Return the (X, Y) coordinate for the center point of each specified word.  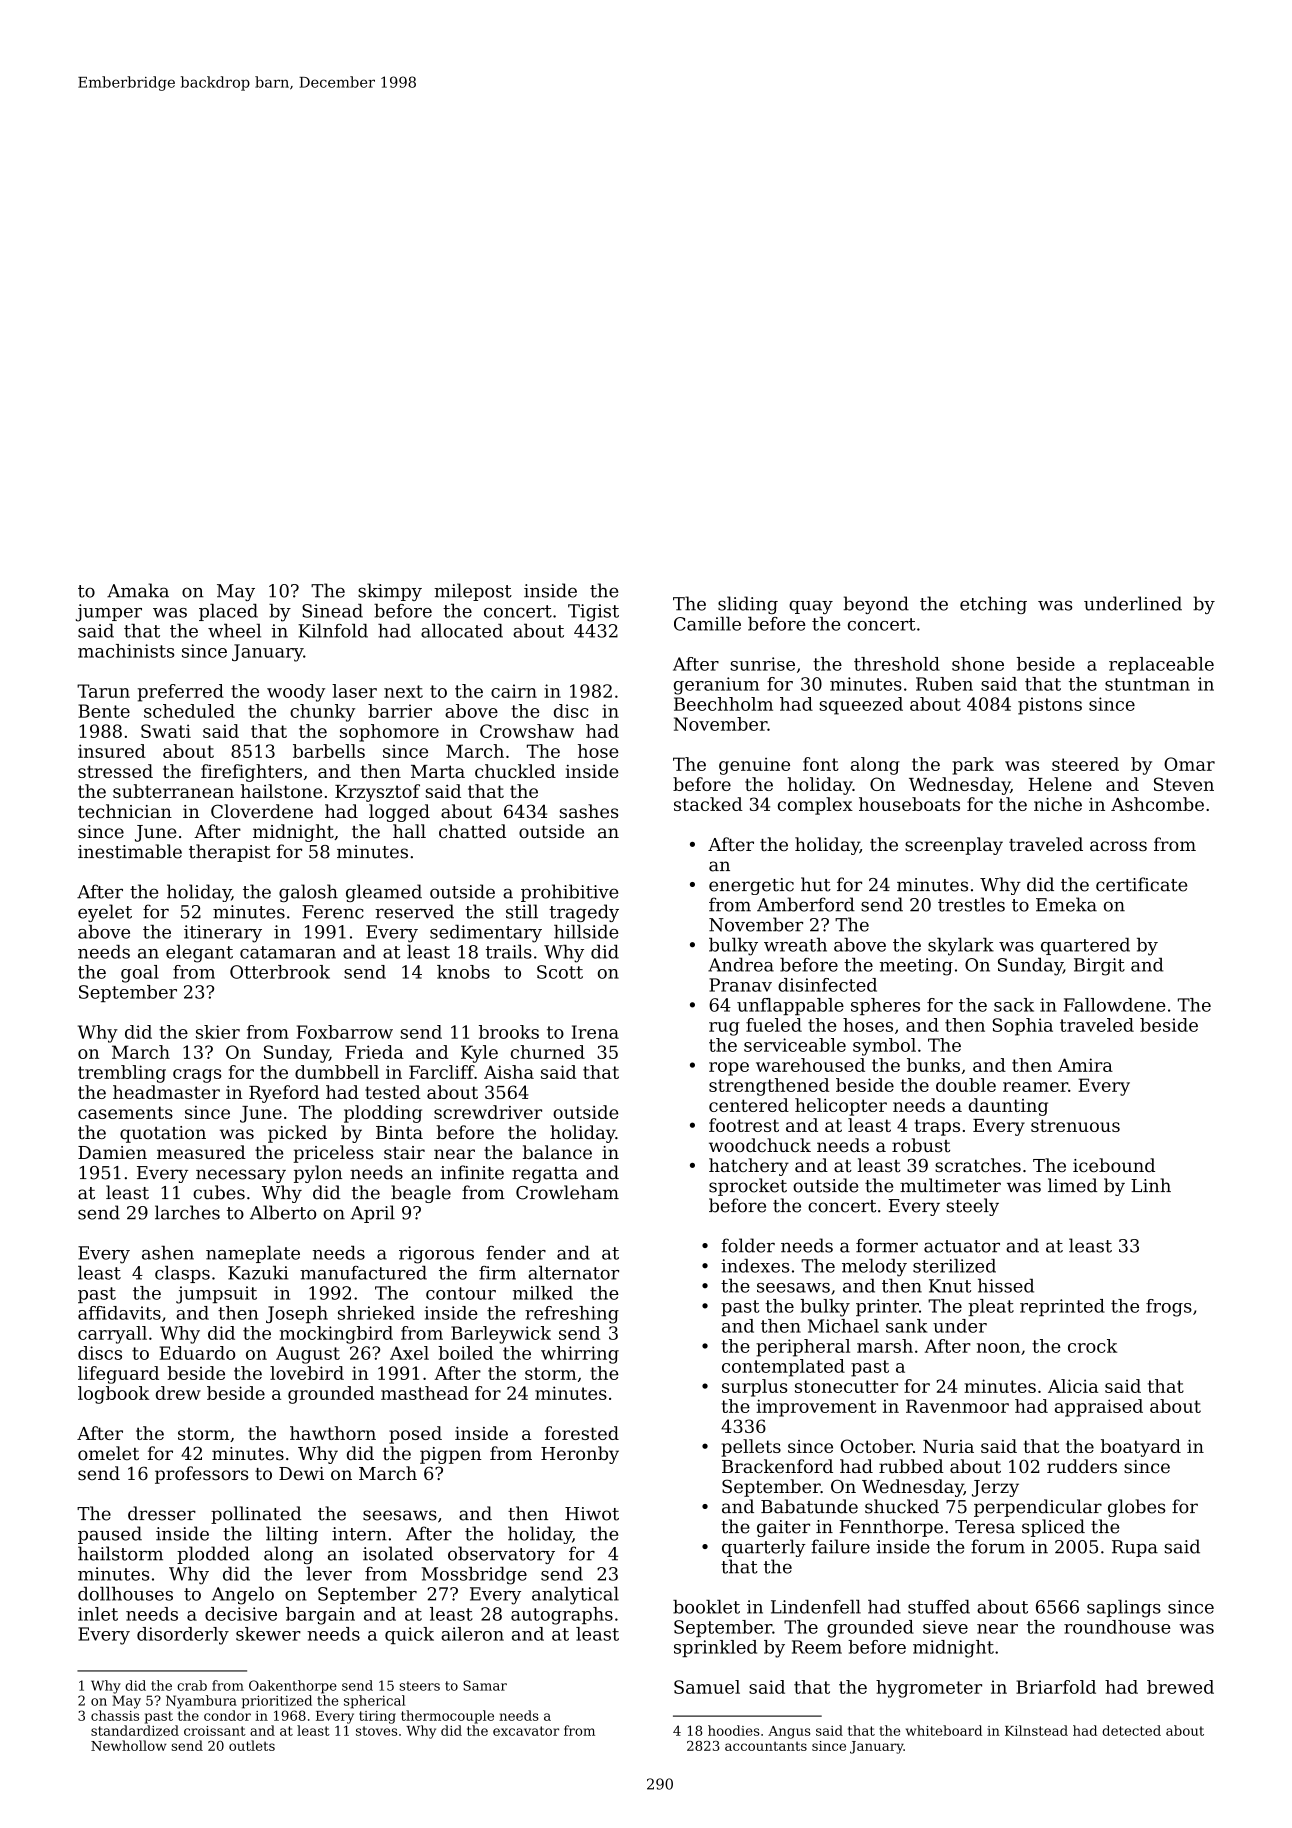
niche (1058, 804)
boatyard (1141, 1448)
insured (112, 751)
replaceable (1161, 665)
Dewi (301, 1473)
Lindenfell (816, 1607)
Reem (817, 1647)
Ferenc (333, 912)
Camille (707, 624)
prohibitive (569, 893)
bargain (320, 1616)
